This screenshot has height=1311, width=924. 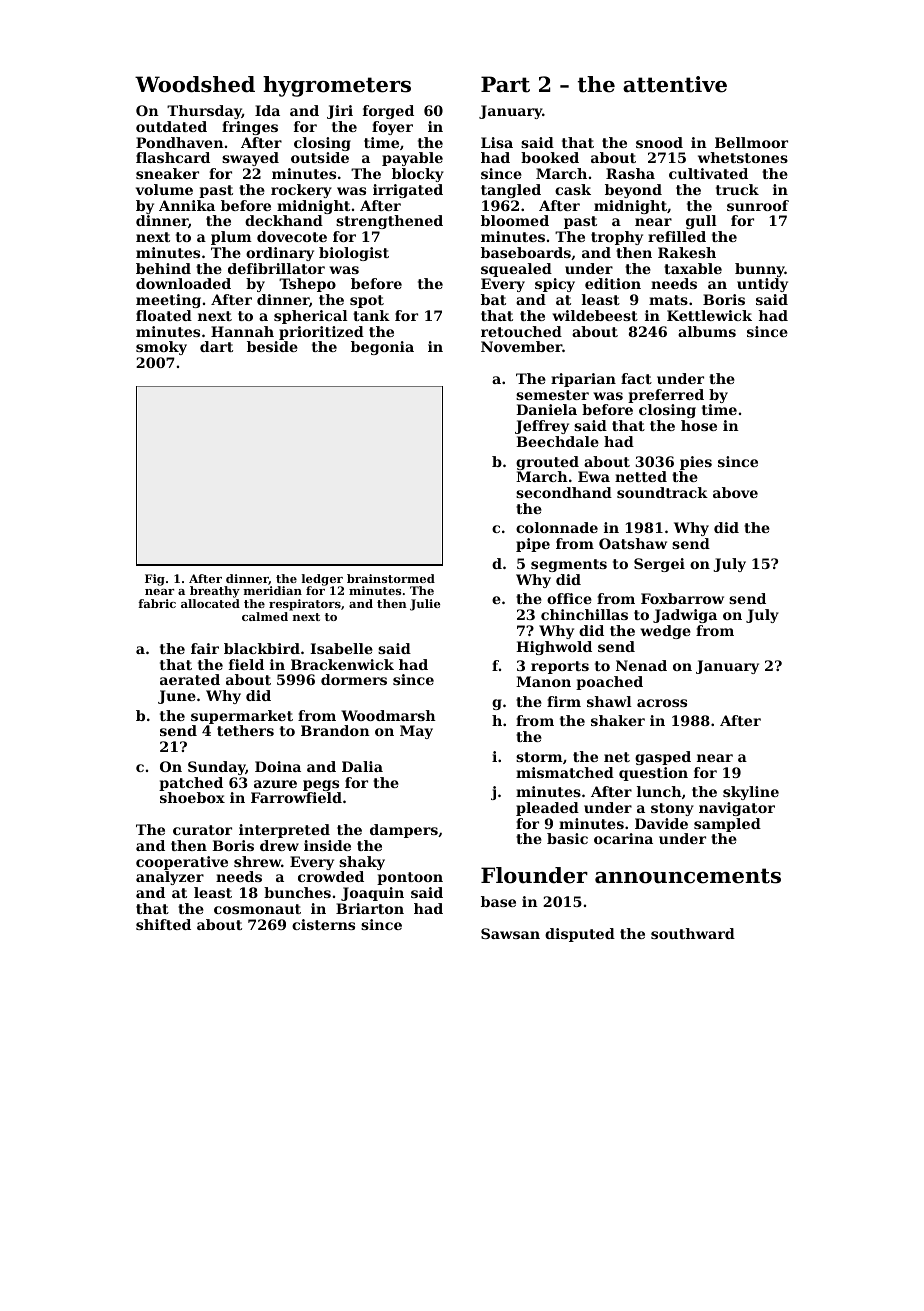 What do you see at coordinates (662, 492) in the screenshot?
I see `soundtrack` at bounding box center [662, 492].
